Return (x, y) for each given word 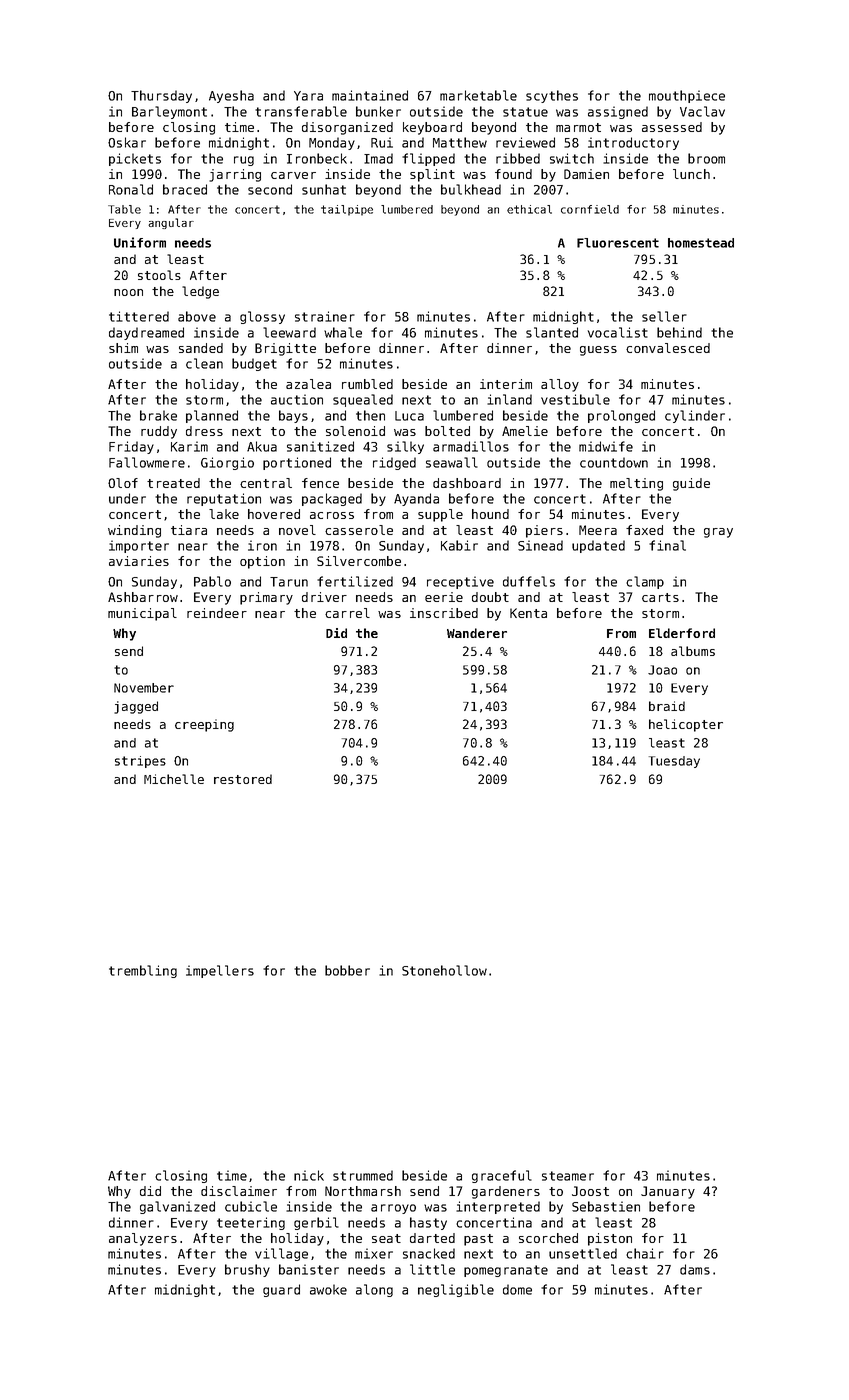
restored (243, 779)
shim (123, 348)
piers (544, 531)
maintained (370, 95)
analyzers (143, 1239)
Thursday (161, 96)
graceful (502, 1176)
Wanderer (477, 633)
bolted (447, 431)
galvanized (177, 1207)
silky (405, 447)
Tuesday (674, 762)
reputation (224, 499)
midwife (606, 446)
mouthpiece (687, 96)
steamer (568, 1176)
